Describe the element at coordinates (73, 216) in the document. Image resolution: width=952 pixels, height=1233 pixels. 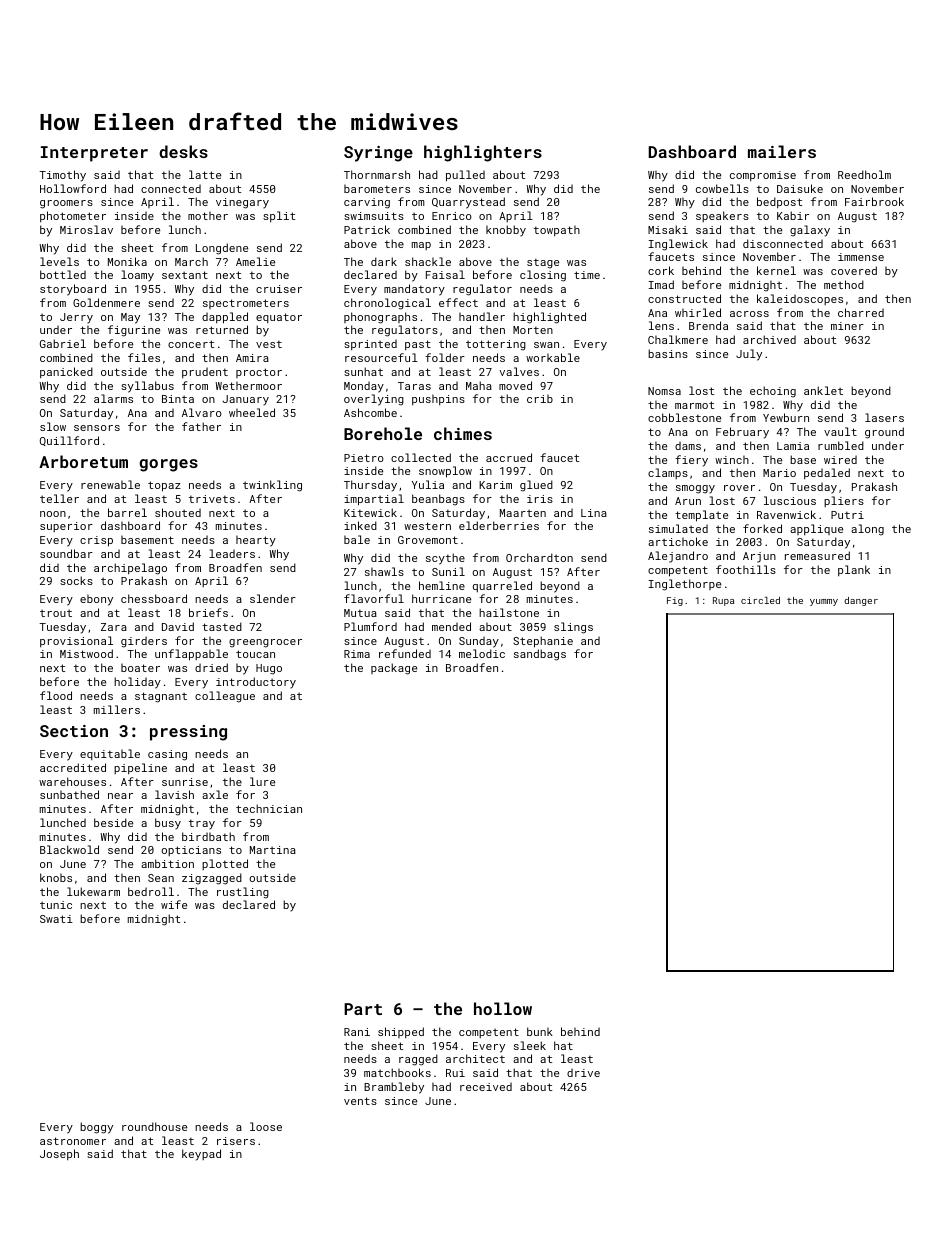
I see `photometer` at that location.
